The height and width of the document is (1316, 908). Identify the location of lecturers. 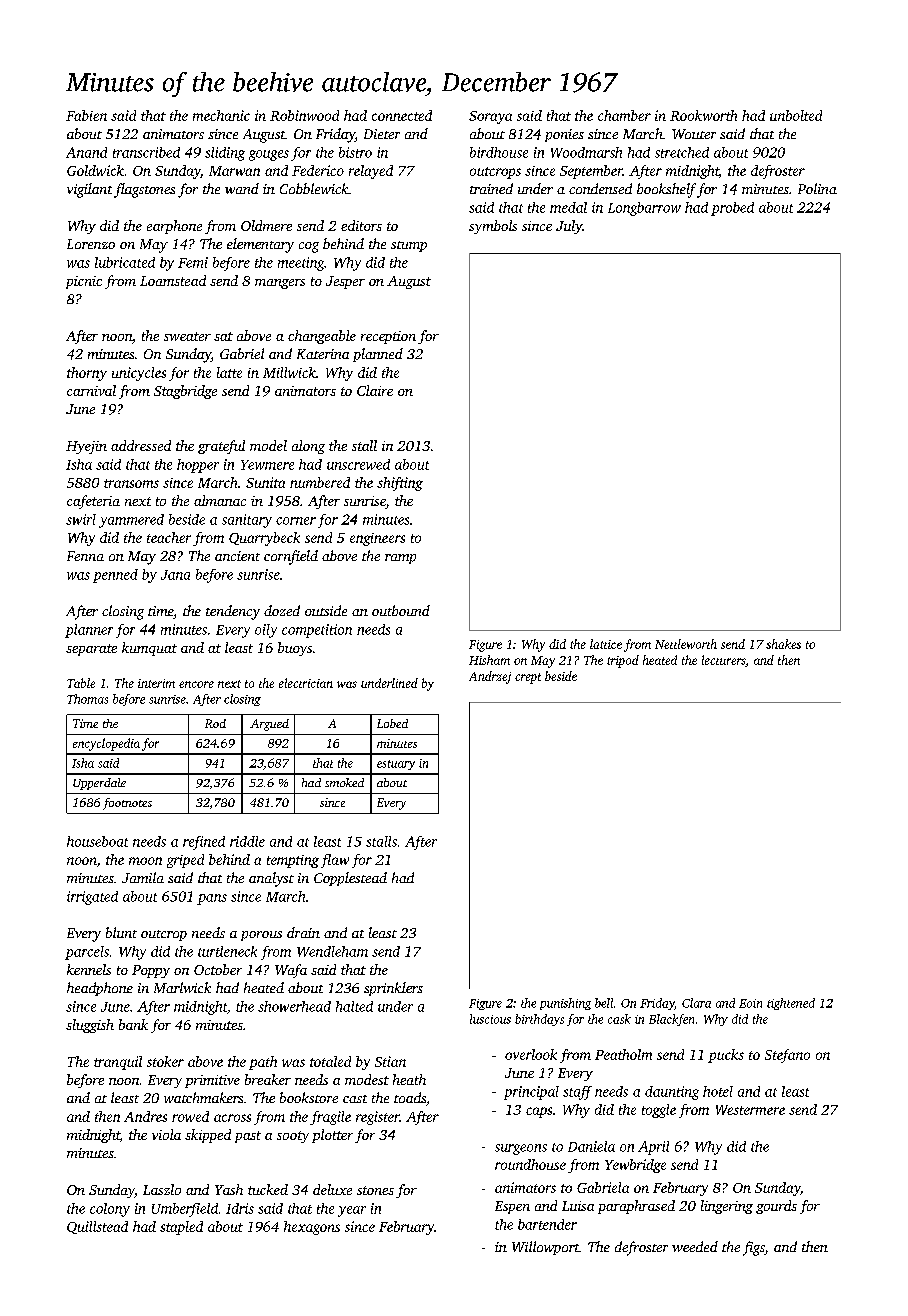
(724, 661).
